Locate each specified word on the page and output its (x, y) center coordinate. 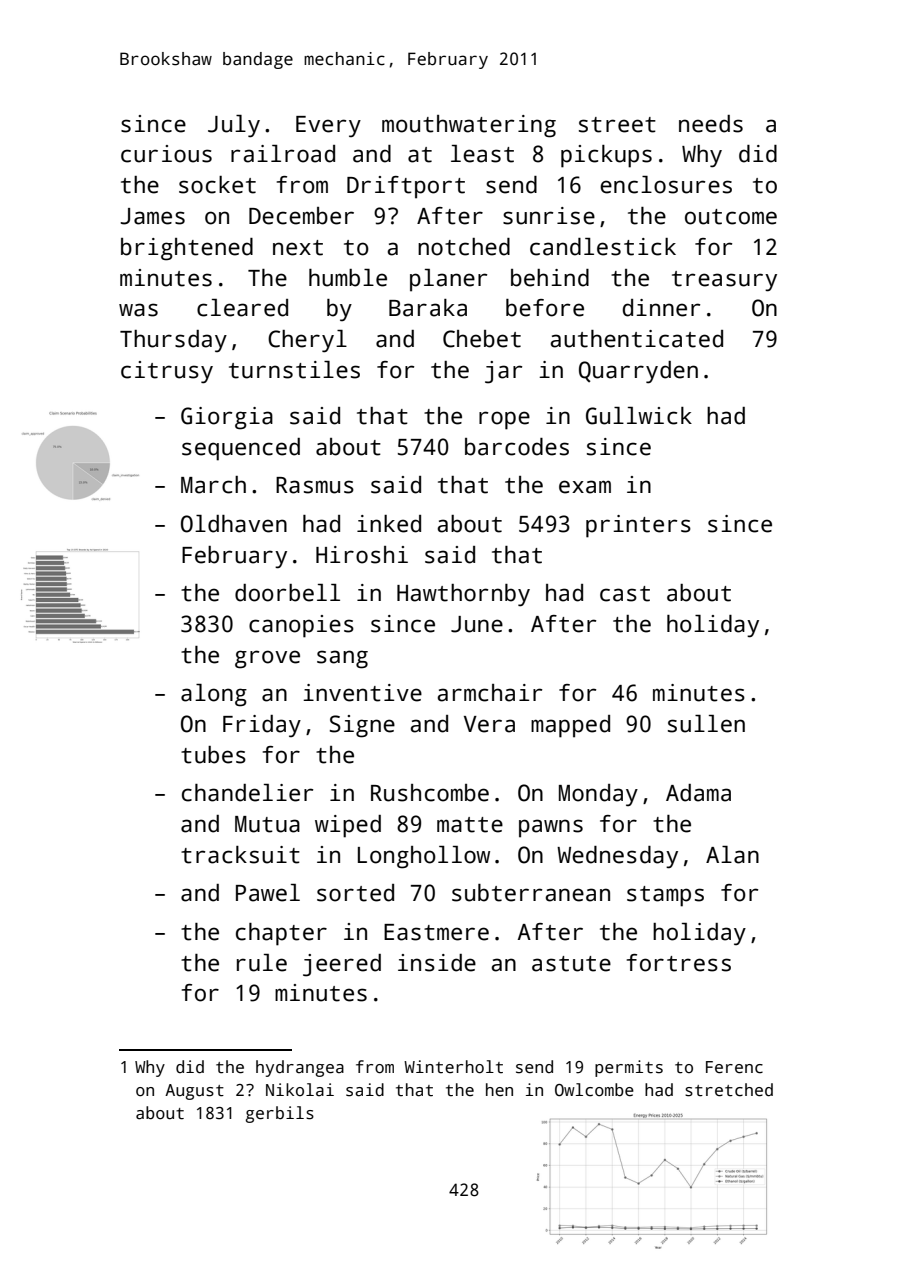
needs (711, 124)
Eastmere (436, 932)
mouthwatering (469, 126)
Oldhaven (234, 524)
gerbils (280, 1114)
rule (262, 963)
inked (389, 524)
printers (638, 526)
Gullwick (639, 416)
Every (328, 126)
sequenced (241, 449)
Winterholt (453, 1067)
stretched (729, 1090)
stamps (665, 896)
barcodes (517, 447)
